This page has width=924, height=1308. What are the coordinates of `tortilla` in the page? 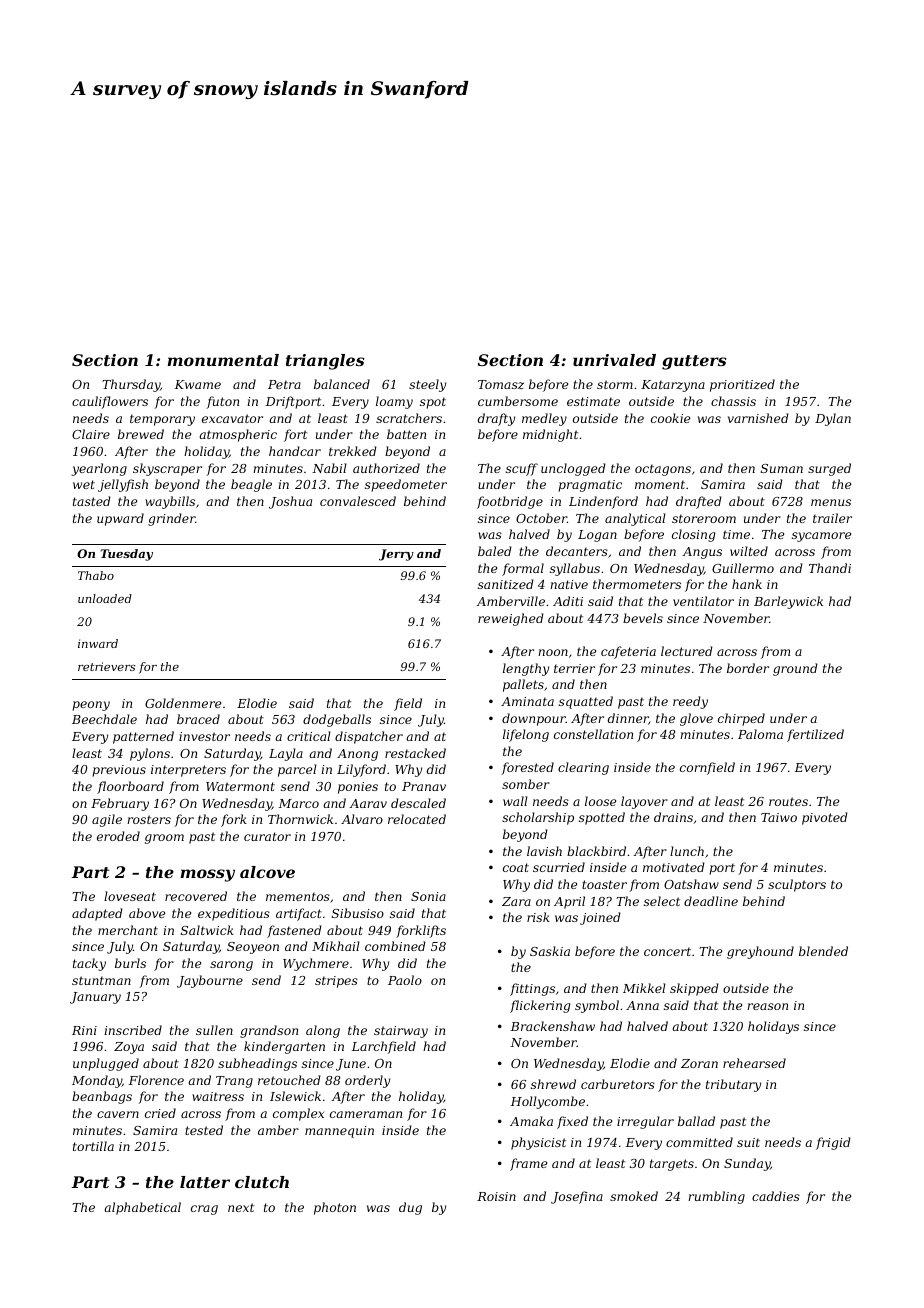 It's located at (93, 1146).
